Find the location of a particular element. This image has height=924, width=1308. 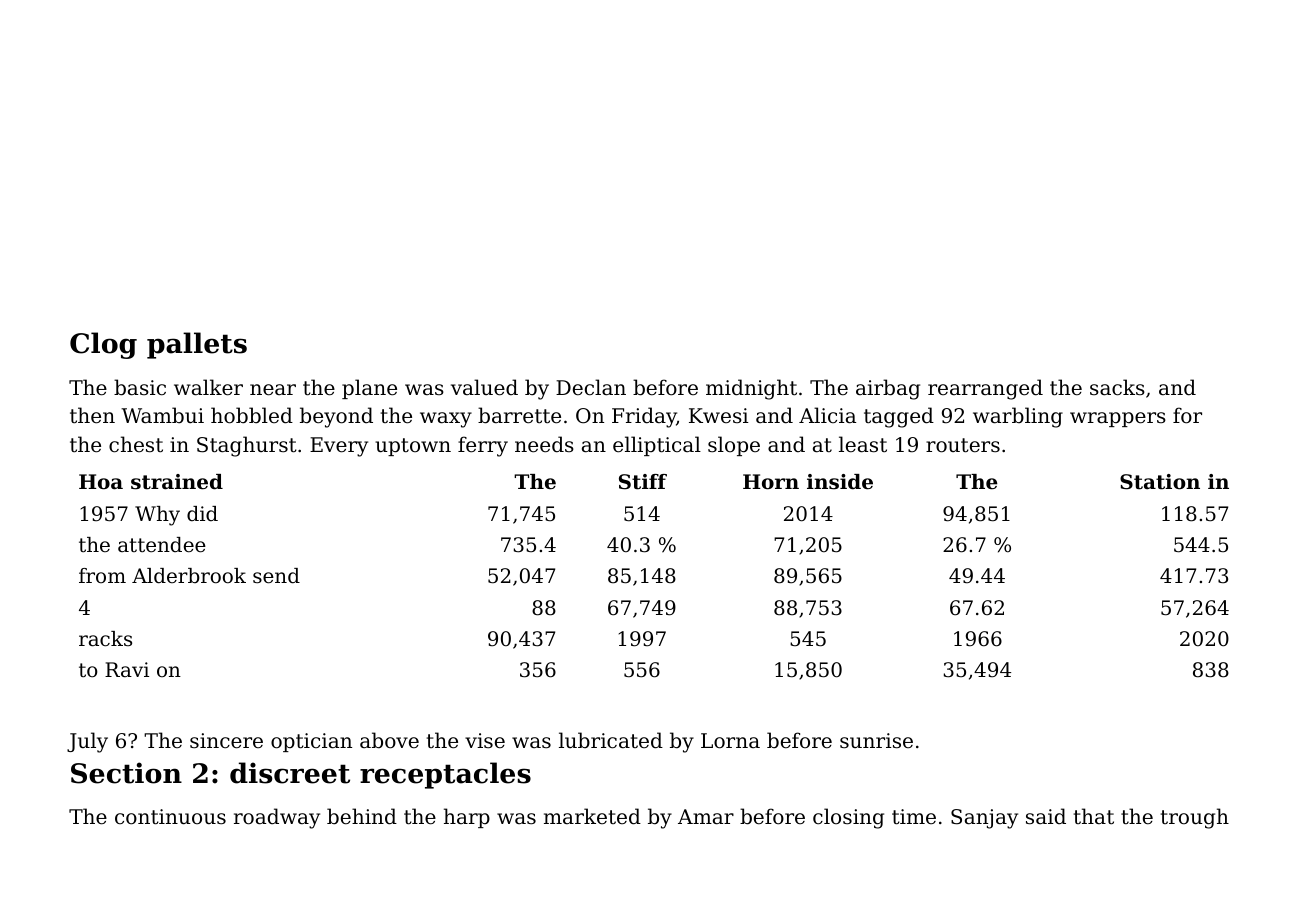

continuous is located at coordinates (170, 817).
